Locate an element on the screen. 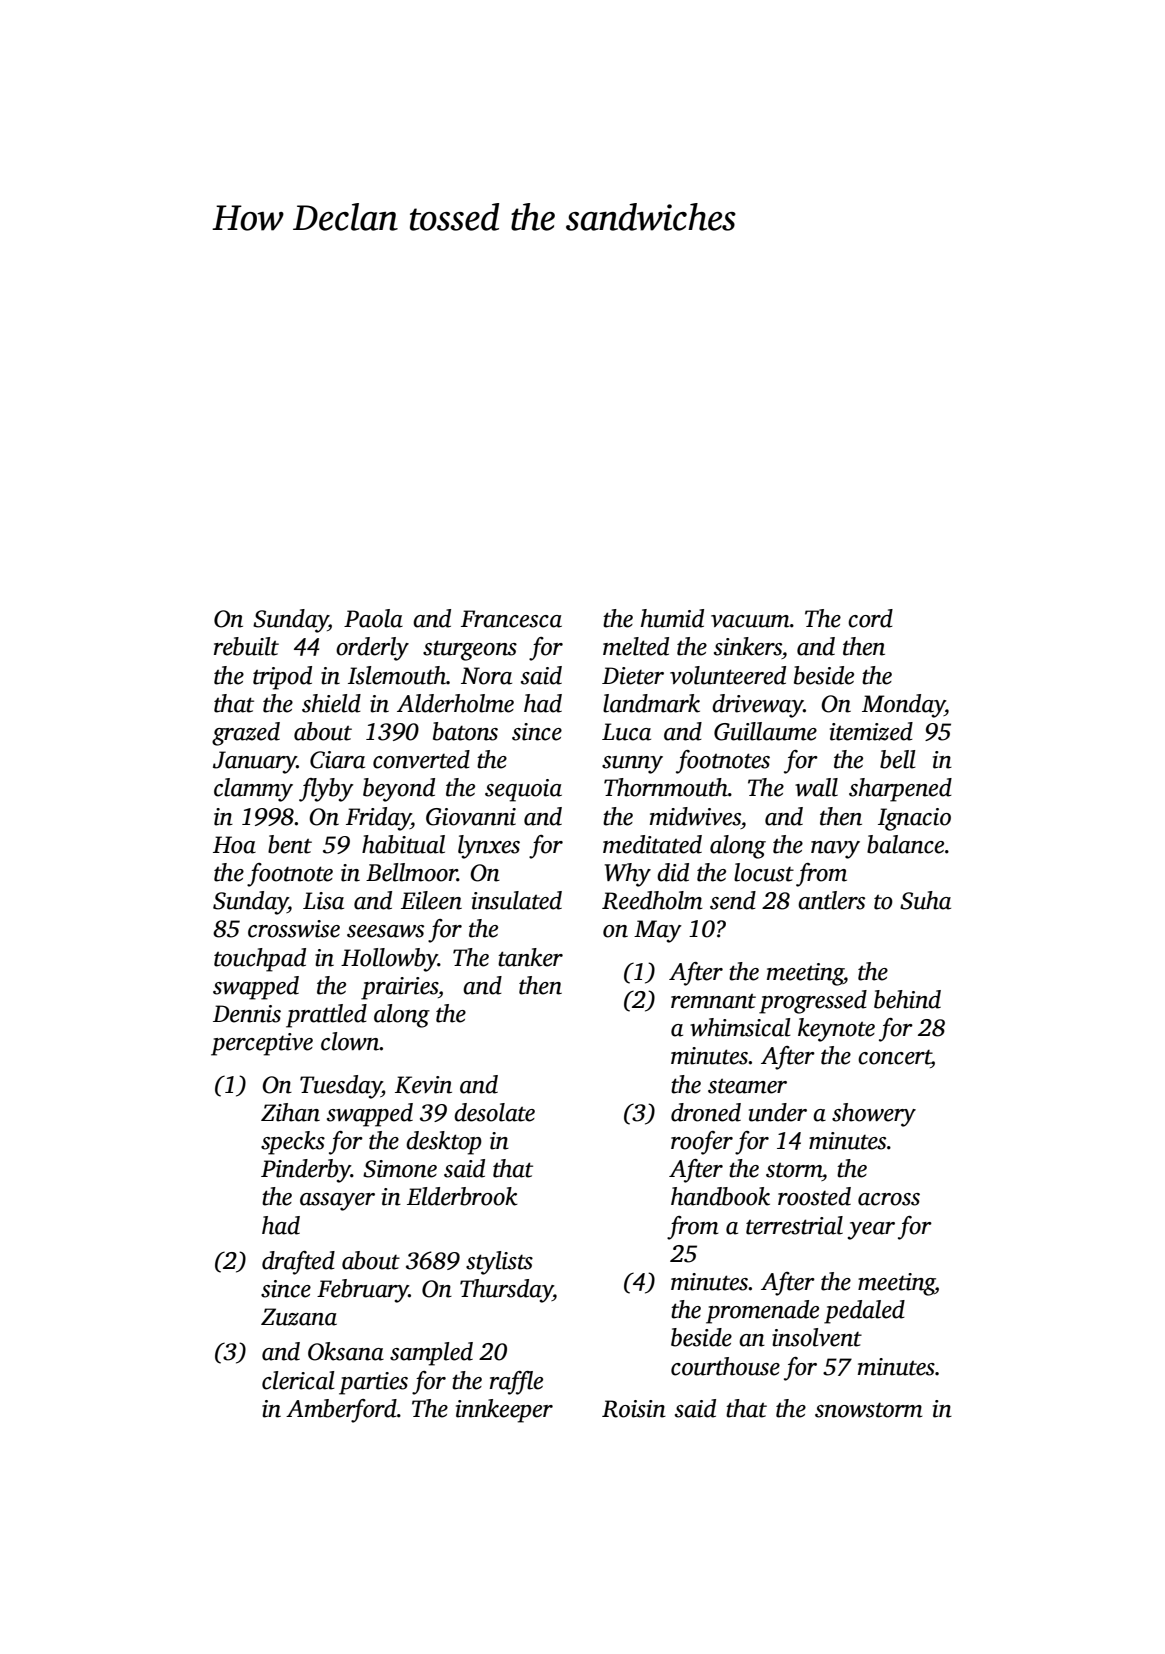 This screenshot has height=1654, width=1165. humid is located at coordinates (672, 618).
